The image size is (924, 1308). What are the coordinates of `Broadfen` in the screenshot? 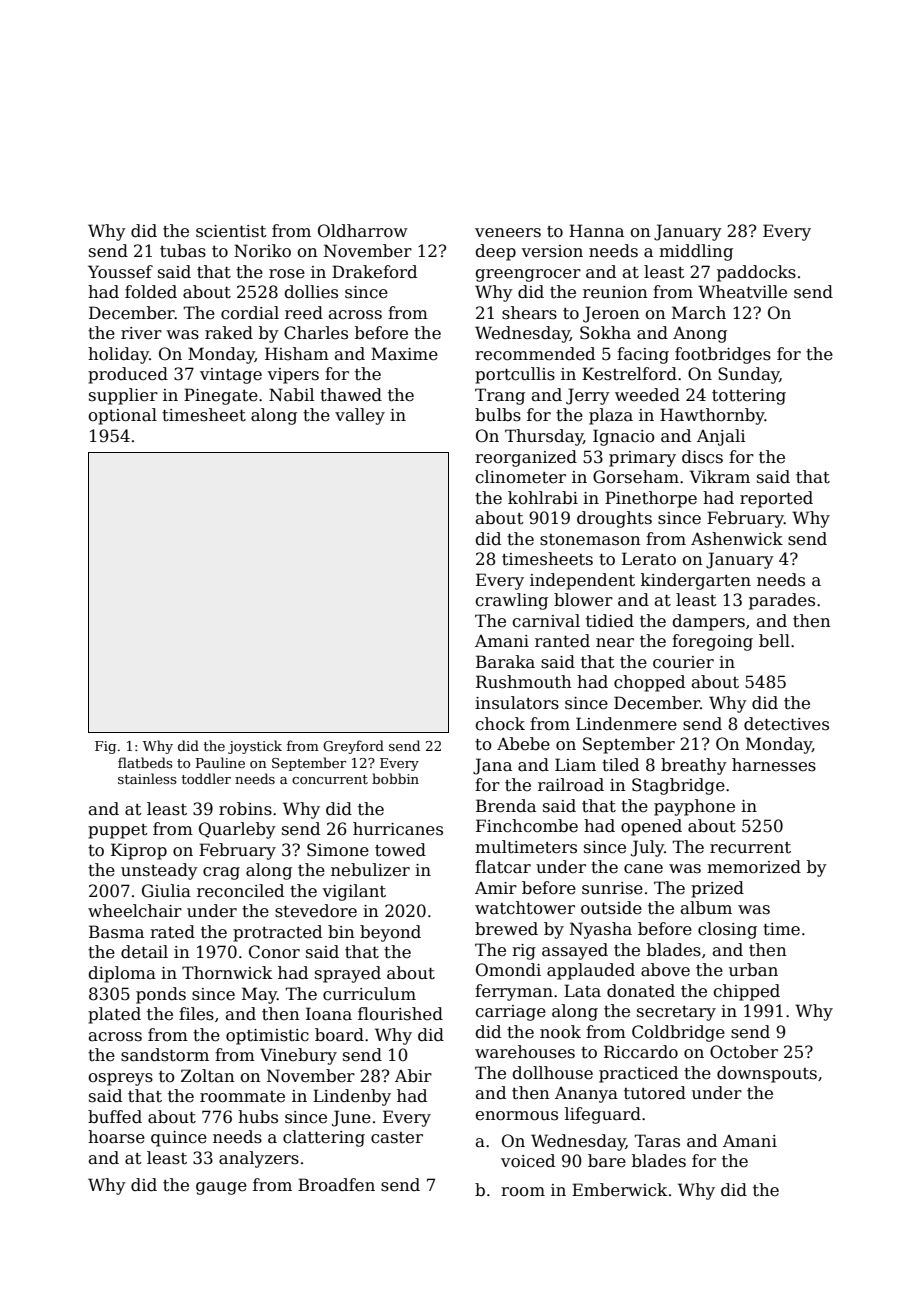 It's located at (336, 1185).
